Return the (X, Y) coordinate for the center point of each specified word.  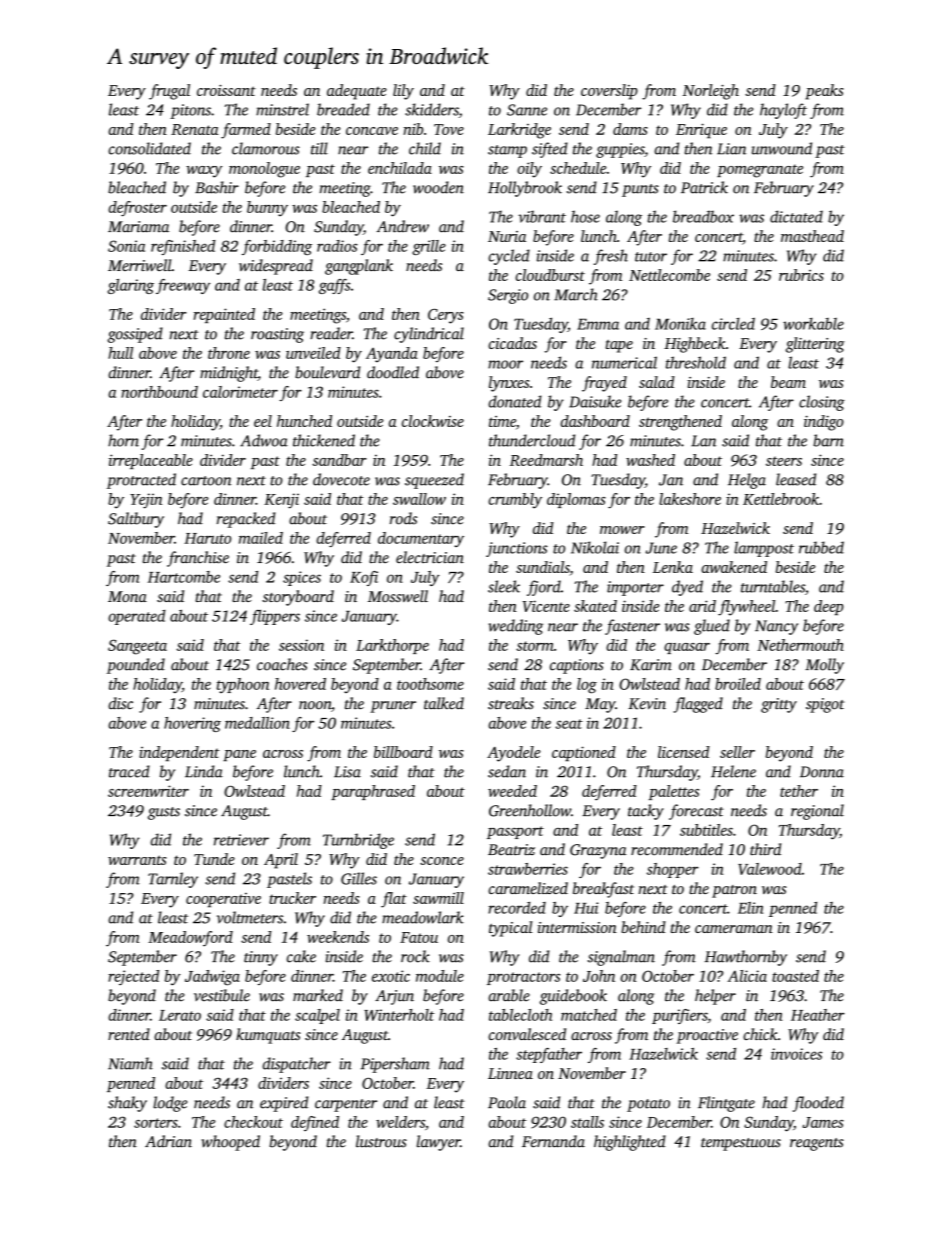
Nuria (507, 236)
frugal (169, 92)
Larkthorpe (392, 646)
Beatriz (511, 850)
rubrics (801, 275)
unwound (782, 148)
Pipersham (395, 1065)
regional (817, 812)
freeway (183, 286)
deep (829, 607)
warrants (137, 860)
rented (129, 1034)
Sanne (527, 110)
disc (120, 703)
